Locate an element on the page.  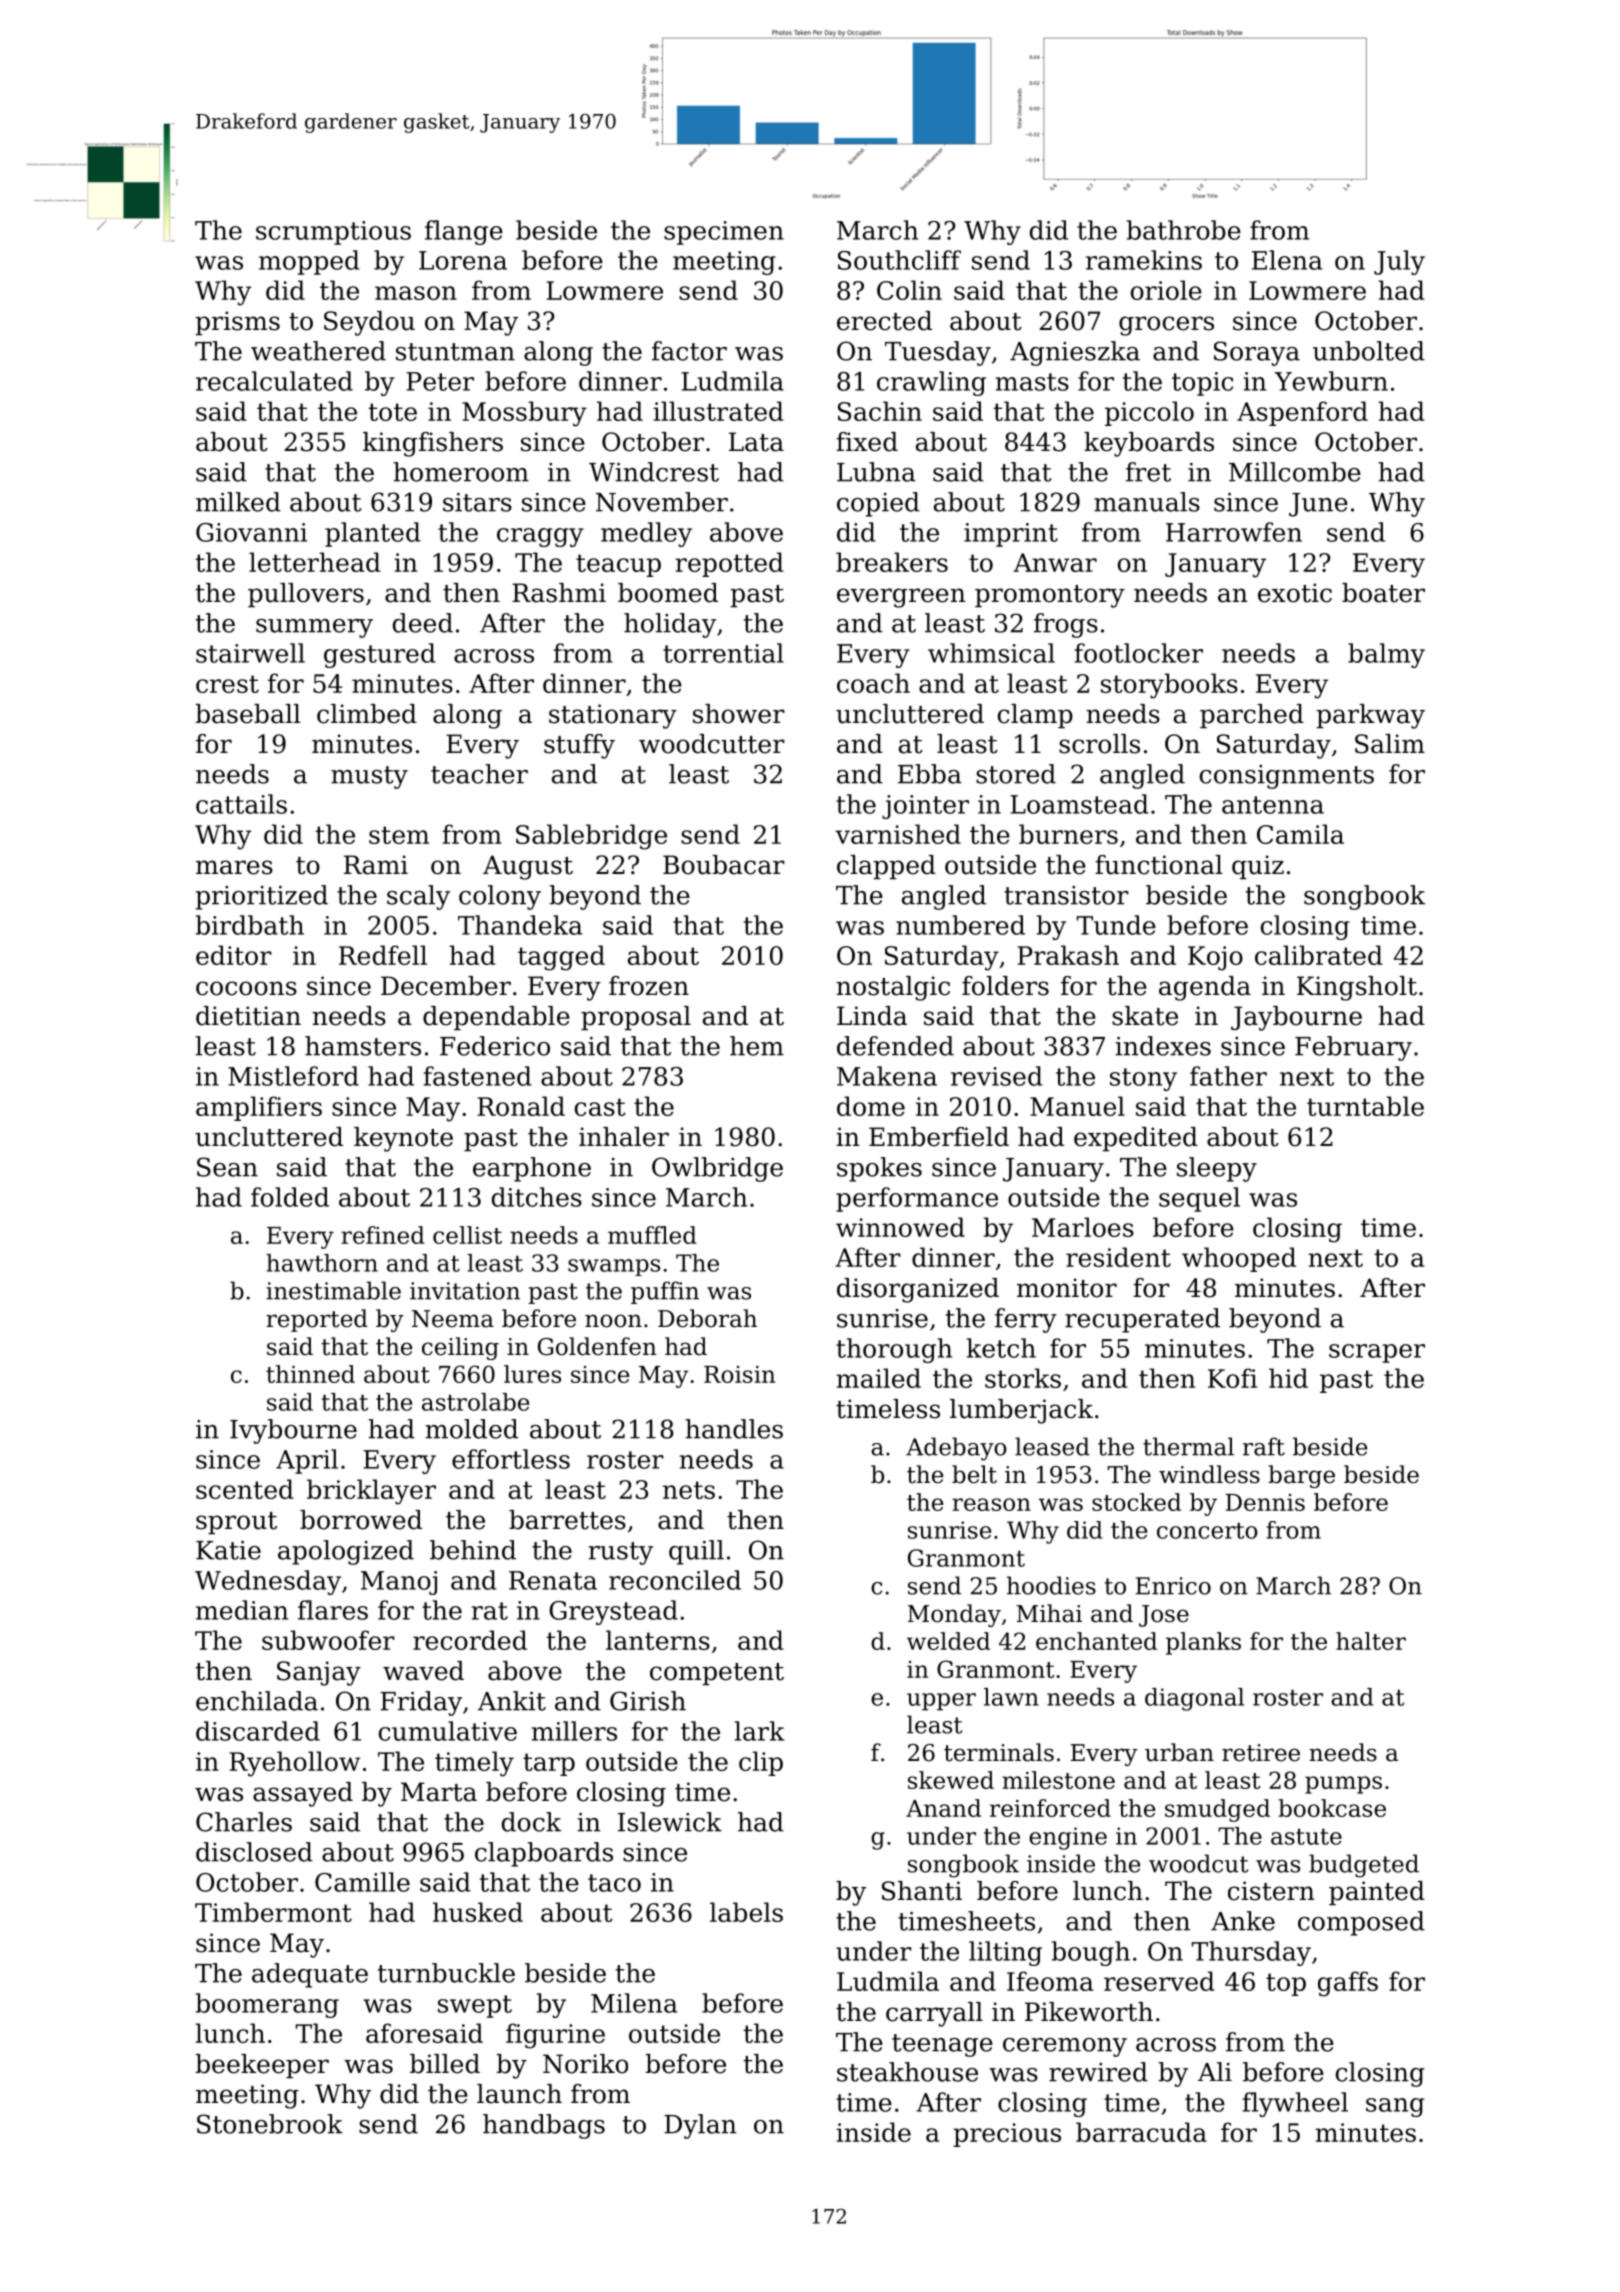
boomerang is located at coordinates (267, 2005).
